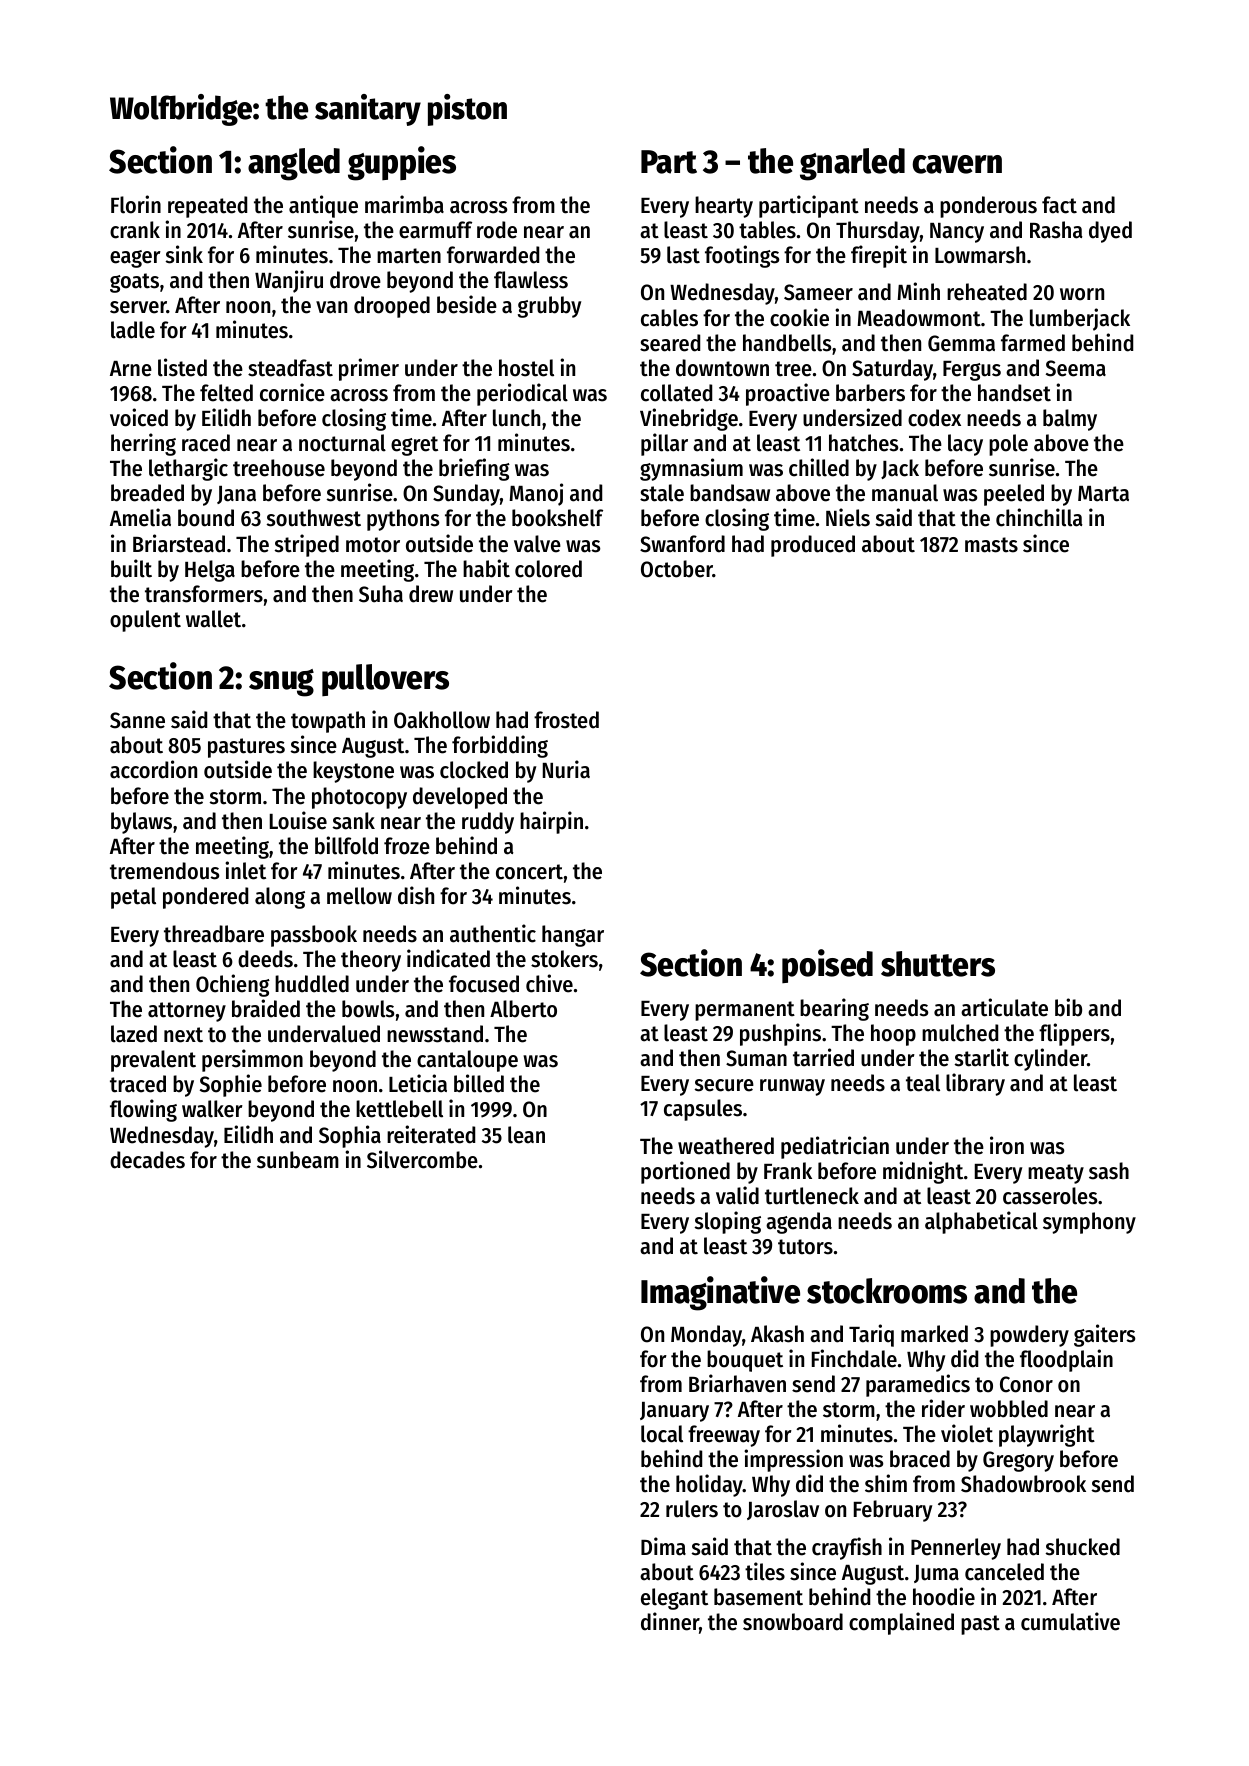 The image size is (1249, 1766). What do you see at coordinates (298, 1160) in the image?
I see `sunbeam` at bounding box center [298, 1160].
